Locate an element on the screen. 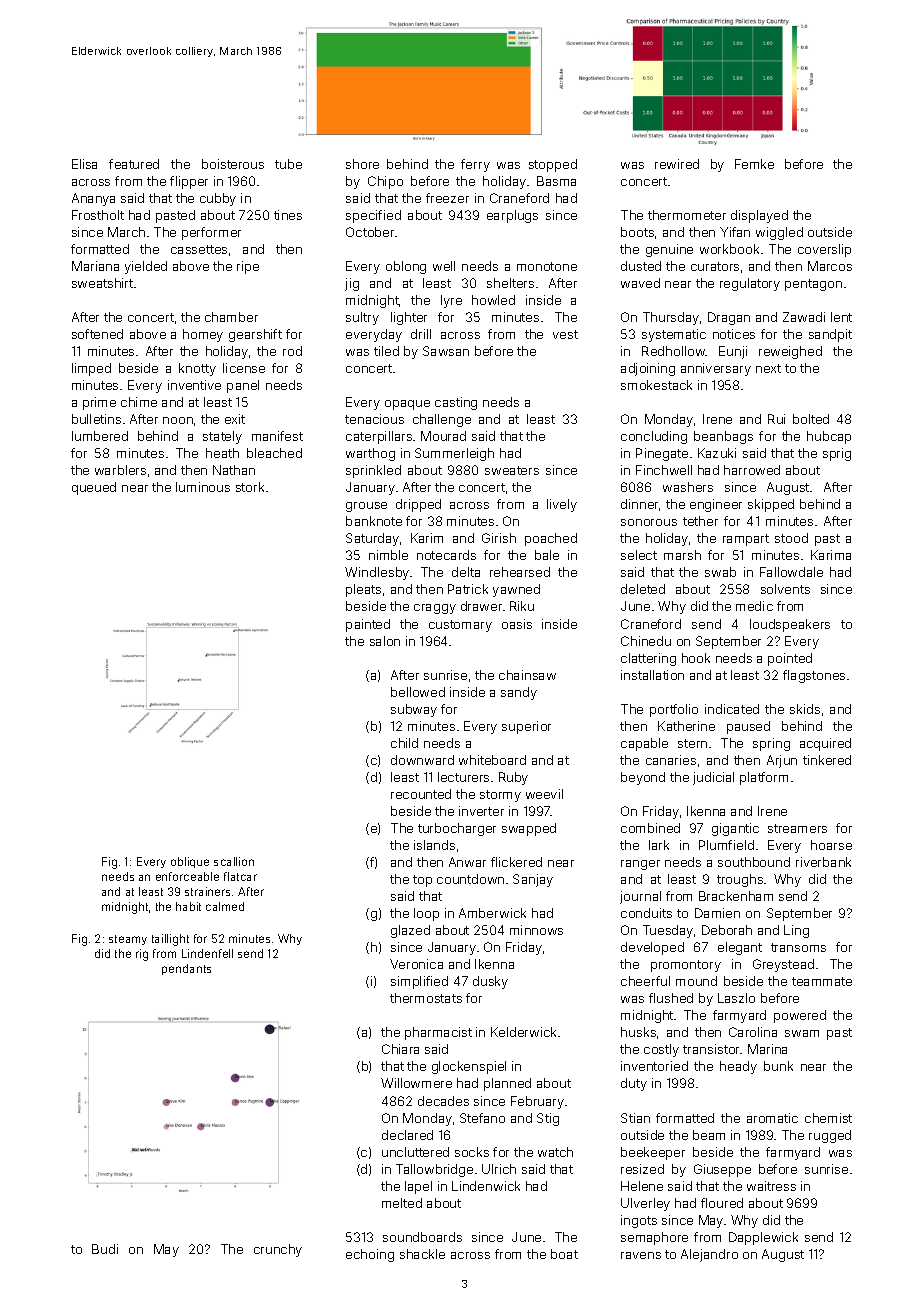  stormy is located at coordinates (500, 796).
